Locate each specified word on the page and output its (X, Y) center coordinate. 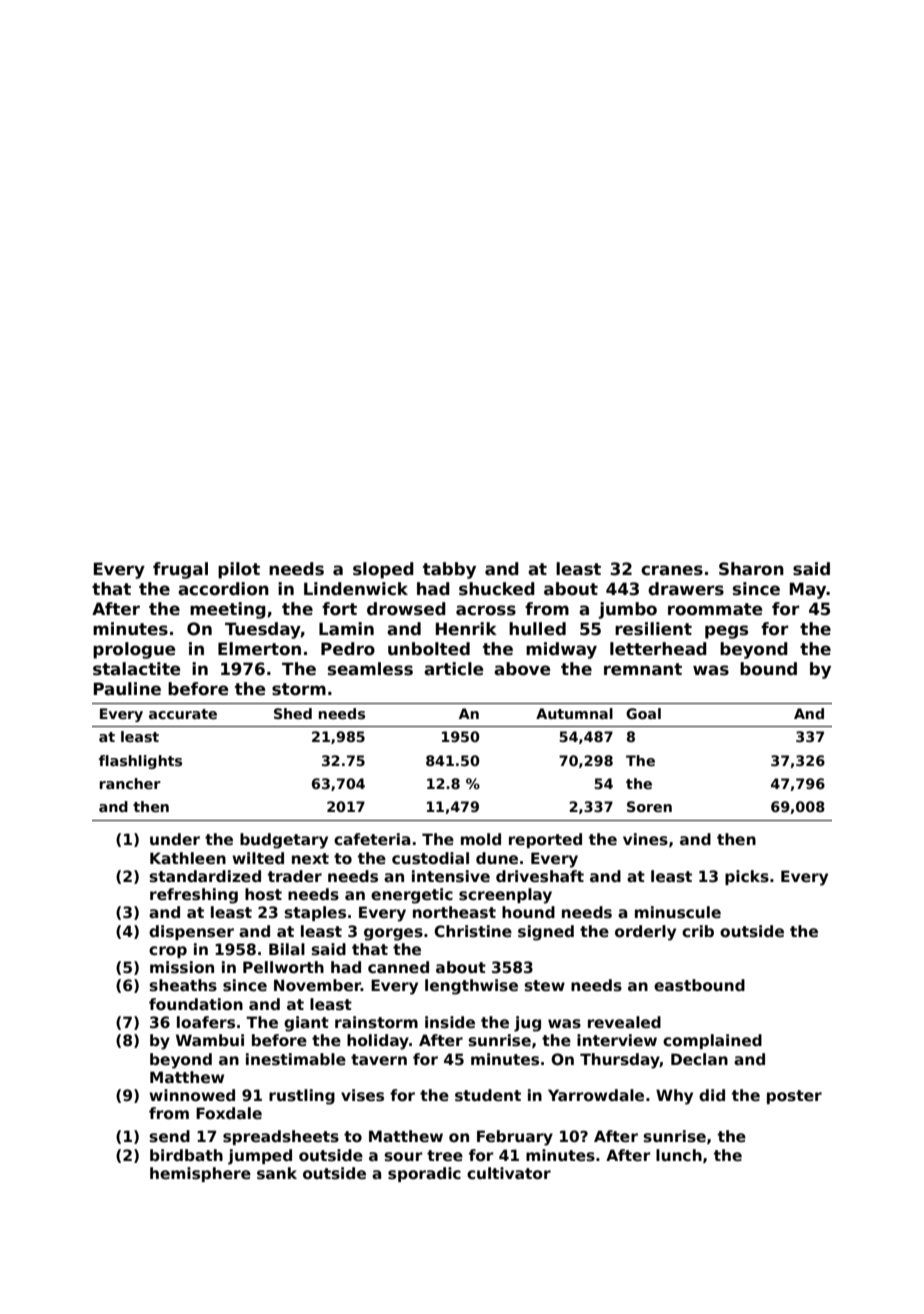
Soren (649, 806)
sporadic (424, 1174)
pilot (239, 570)
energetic (412, 896)
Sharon (751, 569)
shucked (497, 589)
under (175, 839)
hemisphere (200, 1174)
